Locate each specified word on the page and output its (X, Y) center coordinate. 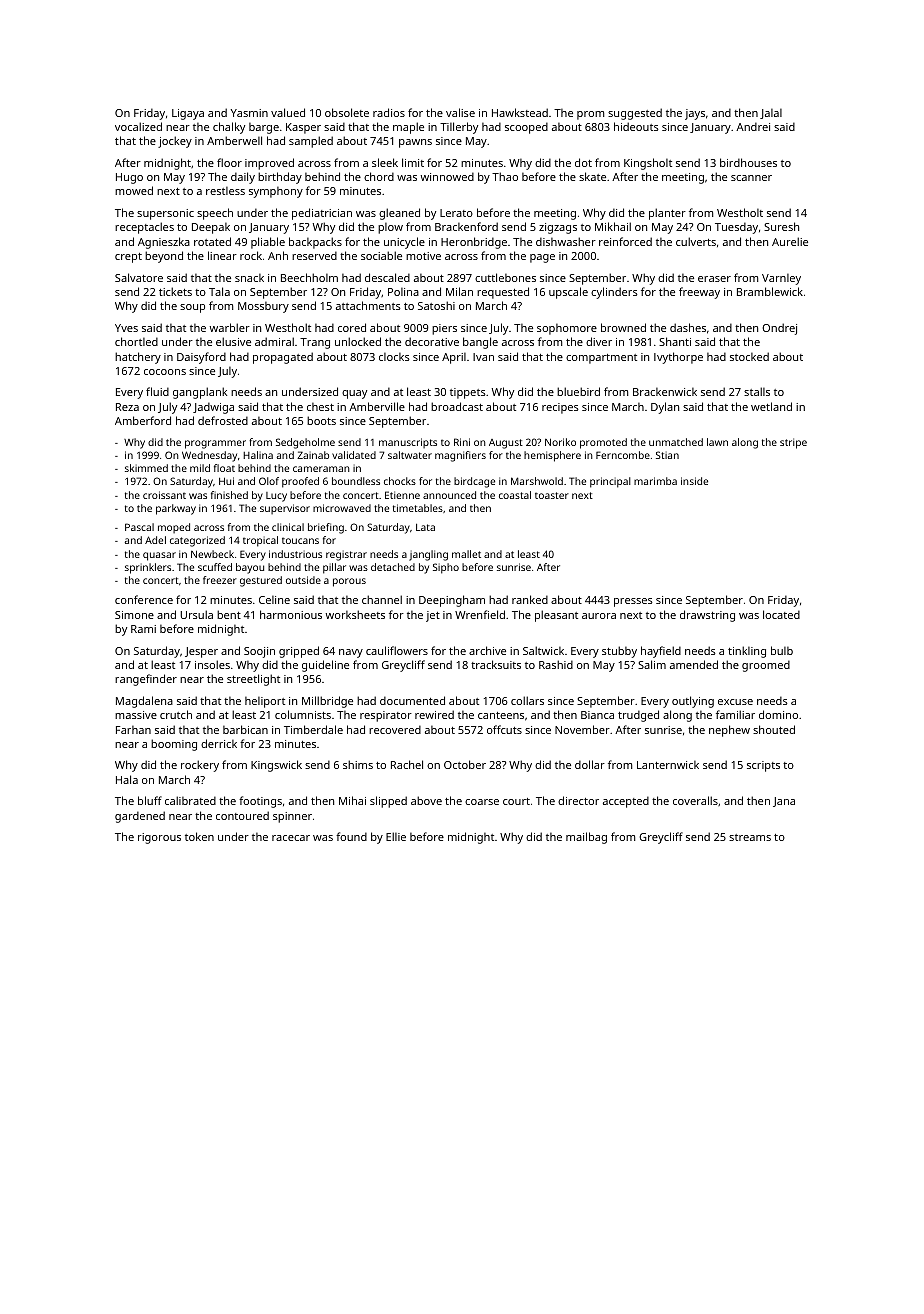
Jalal (771, 114)
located (781, 614)
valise (460, 112)
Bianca (597, 715)
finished (229, 495)
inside (694, 481)
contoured (242, 815)
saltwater (410, 455)
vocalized (138, 126)
